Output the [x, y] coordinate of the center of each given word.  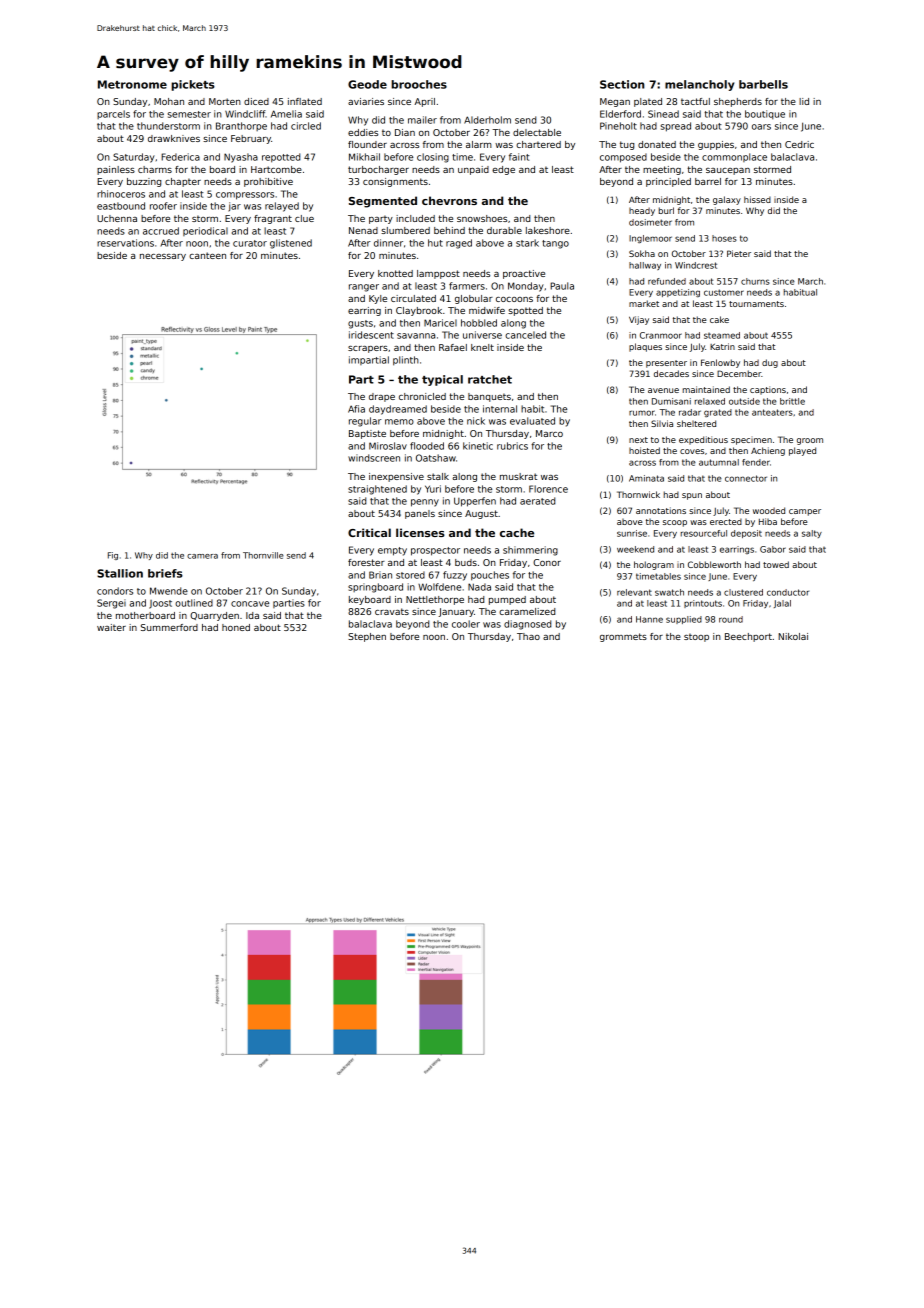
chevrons [449, 200]
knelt [482, 347]
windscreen [374, 458]
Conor [547, 562]
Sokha [642, 253]
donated [657, 144]
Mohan [169, 101]
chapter [183, 182]
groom [810, 441]
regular [365, 422]
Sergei [111, 604]
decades [671, 373]
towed [776, 564]
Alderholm [487, 120]
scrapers [368, 349]
